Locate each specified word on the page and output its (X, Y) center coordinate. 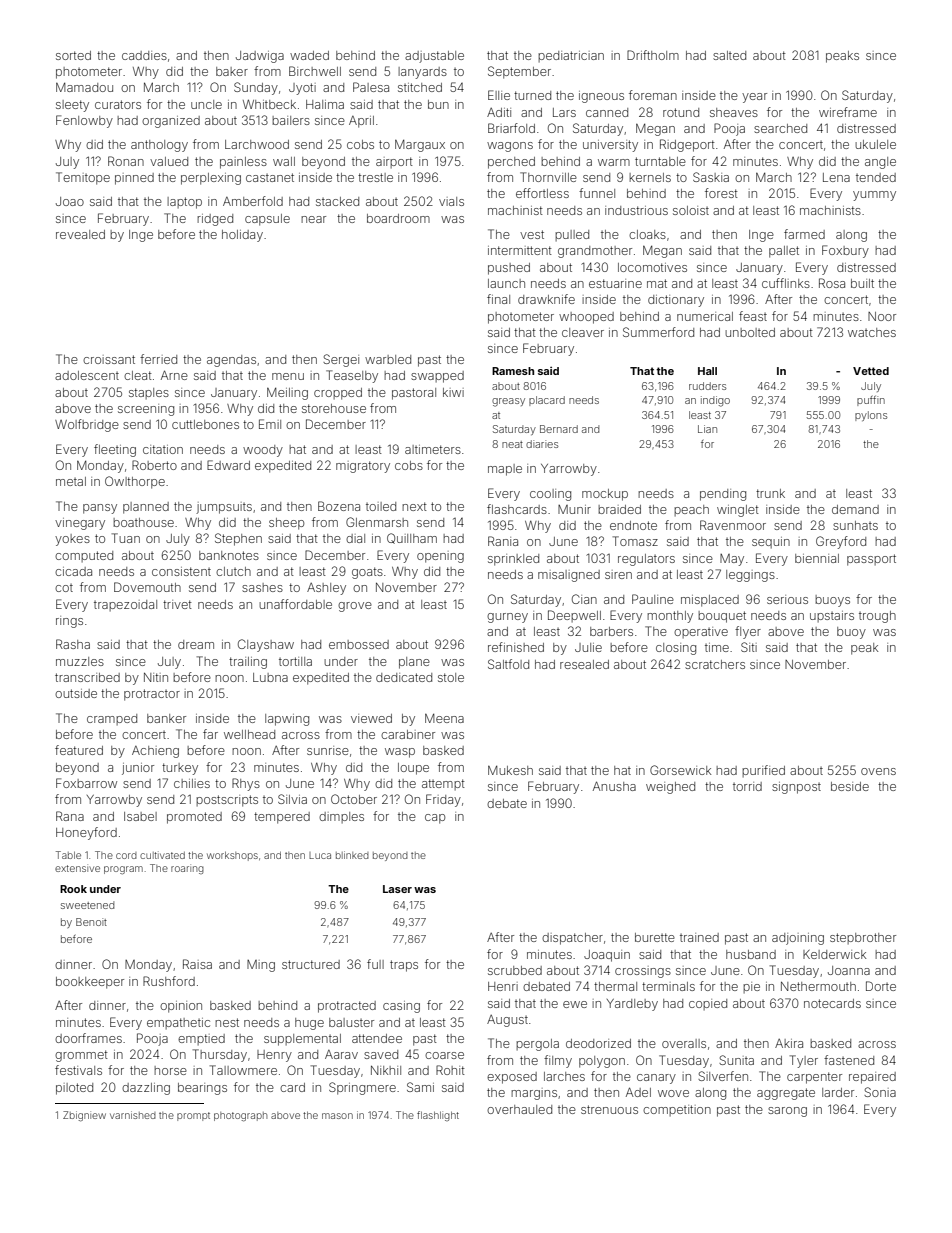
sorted (73, 55)
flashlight (438, 1116)
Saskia (711, 177)
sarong (787, 1112)
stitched (420, 87)
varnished (133, 1115)
